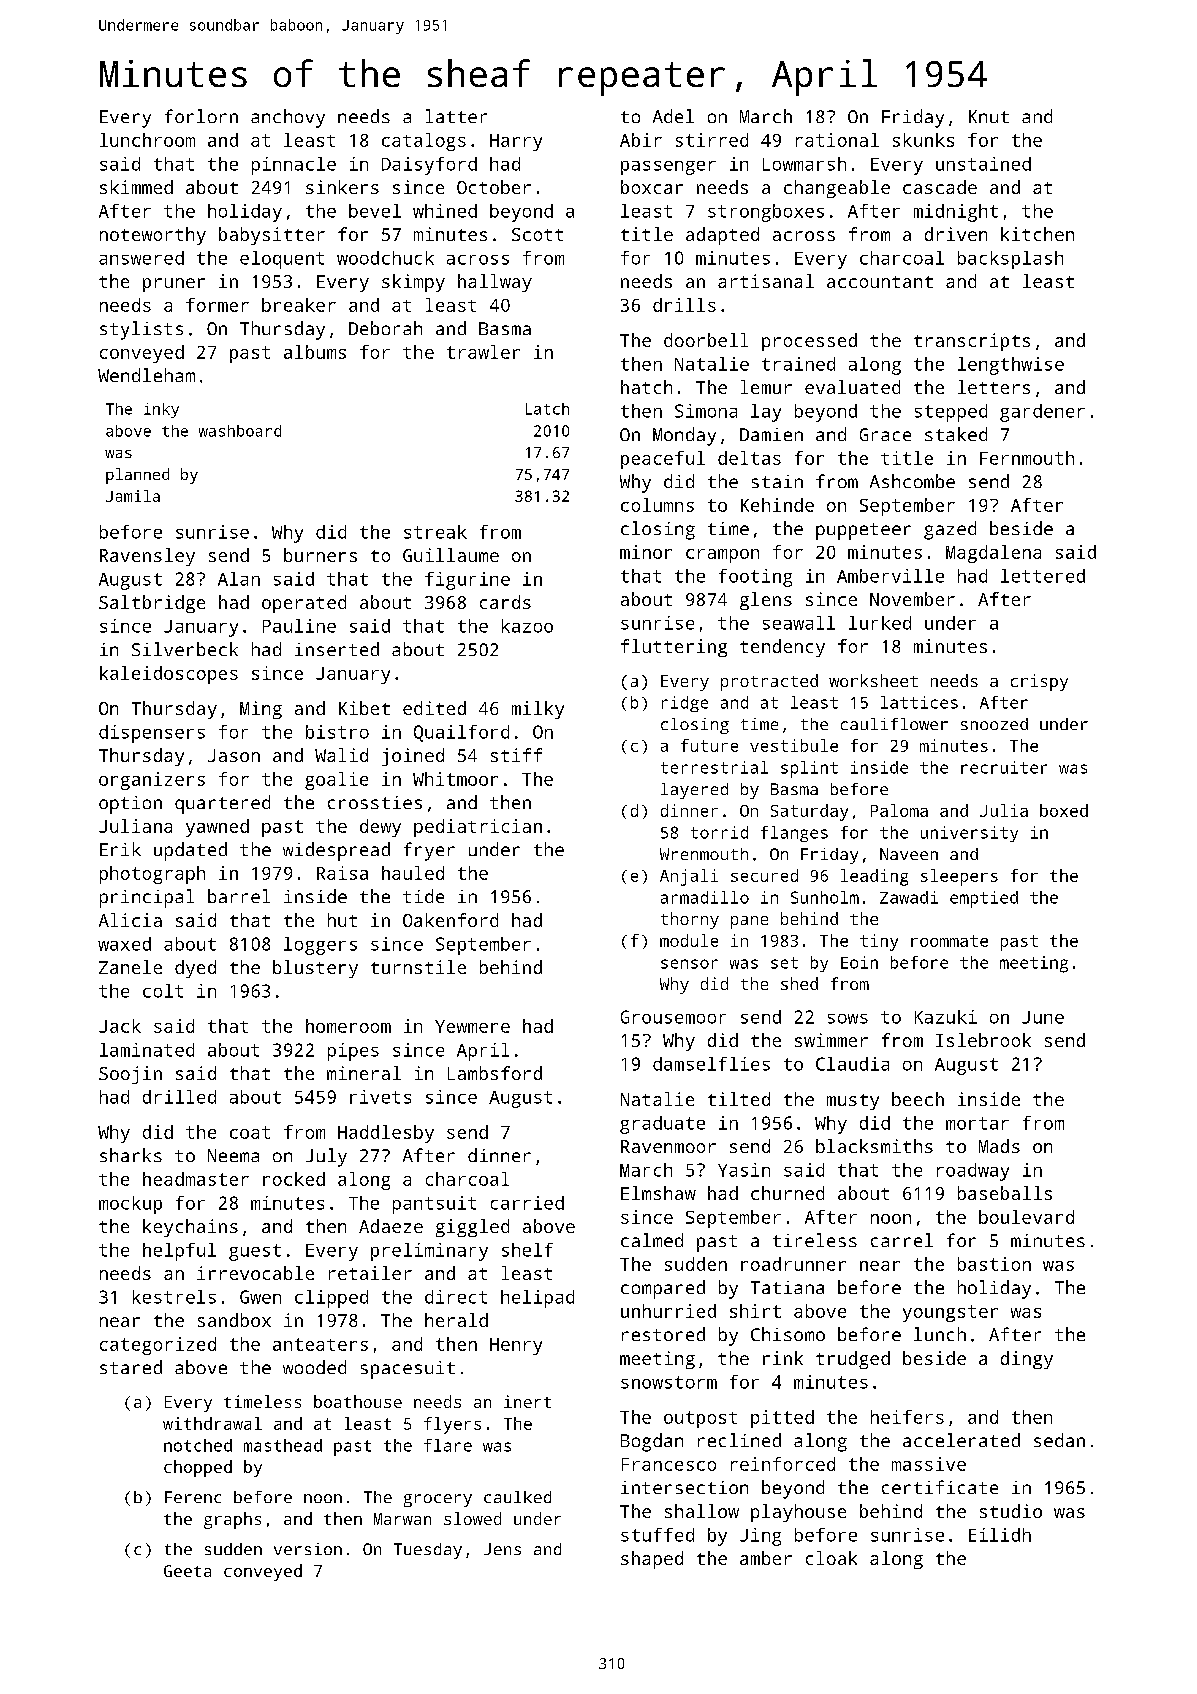 The width and height of the screenshot is (1197, 1694). What do you see at coordinates (1043, 1017) in the screenshot?
I see `June` at bounding box center [1043, 1017].
